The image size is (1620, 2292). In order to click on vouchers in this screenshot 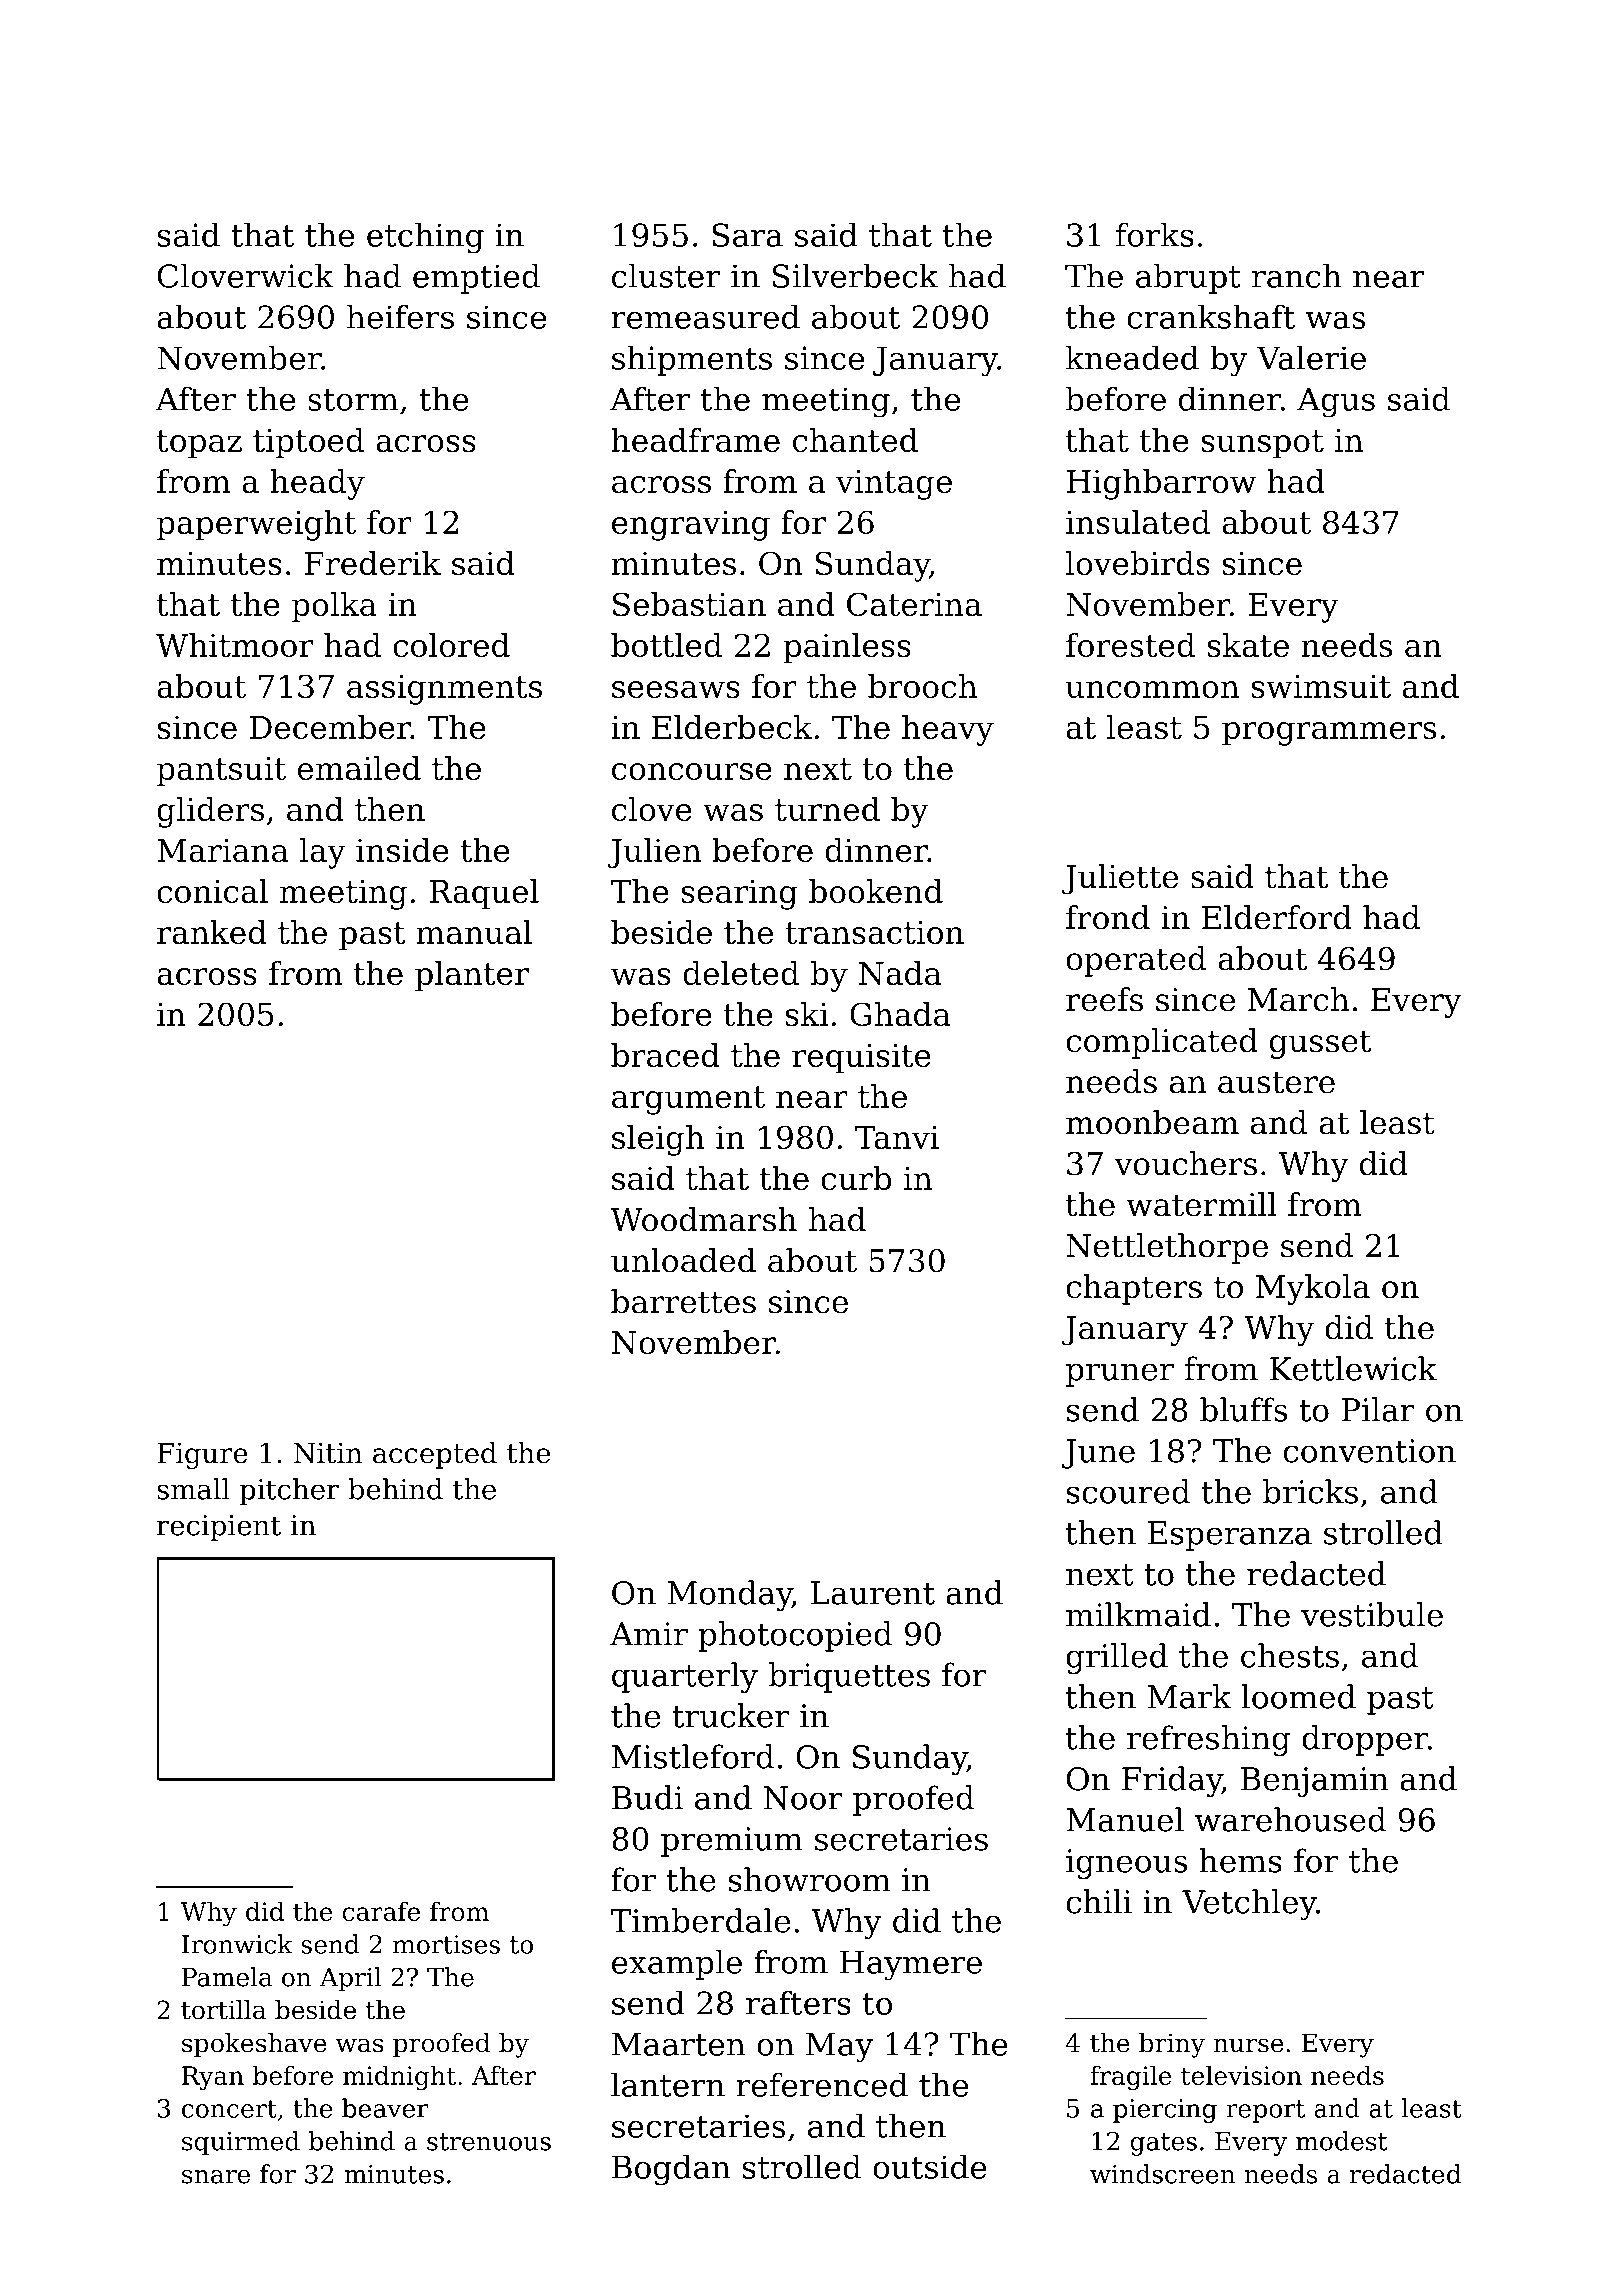, I will do `click(1185, 1163)`.
